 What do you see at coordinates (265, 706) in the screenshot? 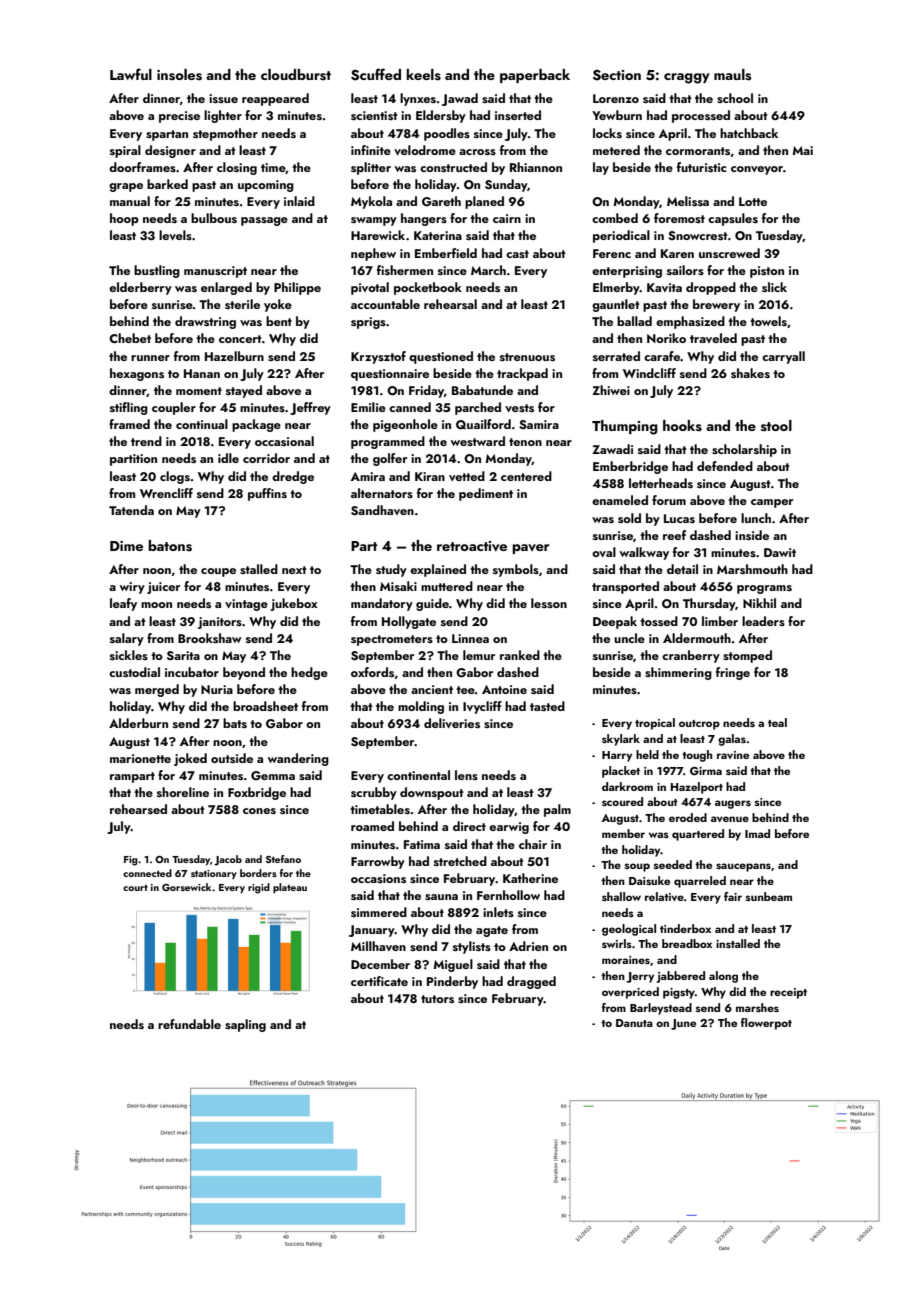
I see `broadsheet` at bounding box center [265, 706].
